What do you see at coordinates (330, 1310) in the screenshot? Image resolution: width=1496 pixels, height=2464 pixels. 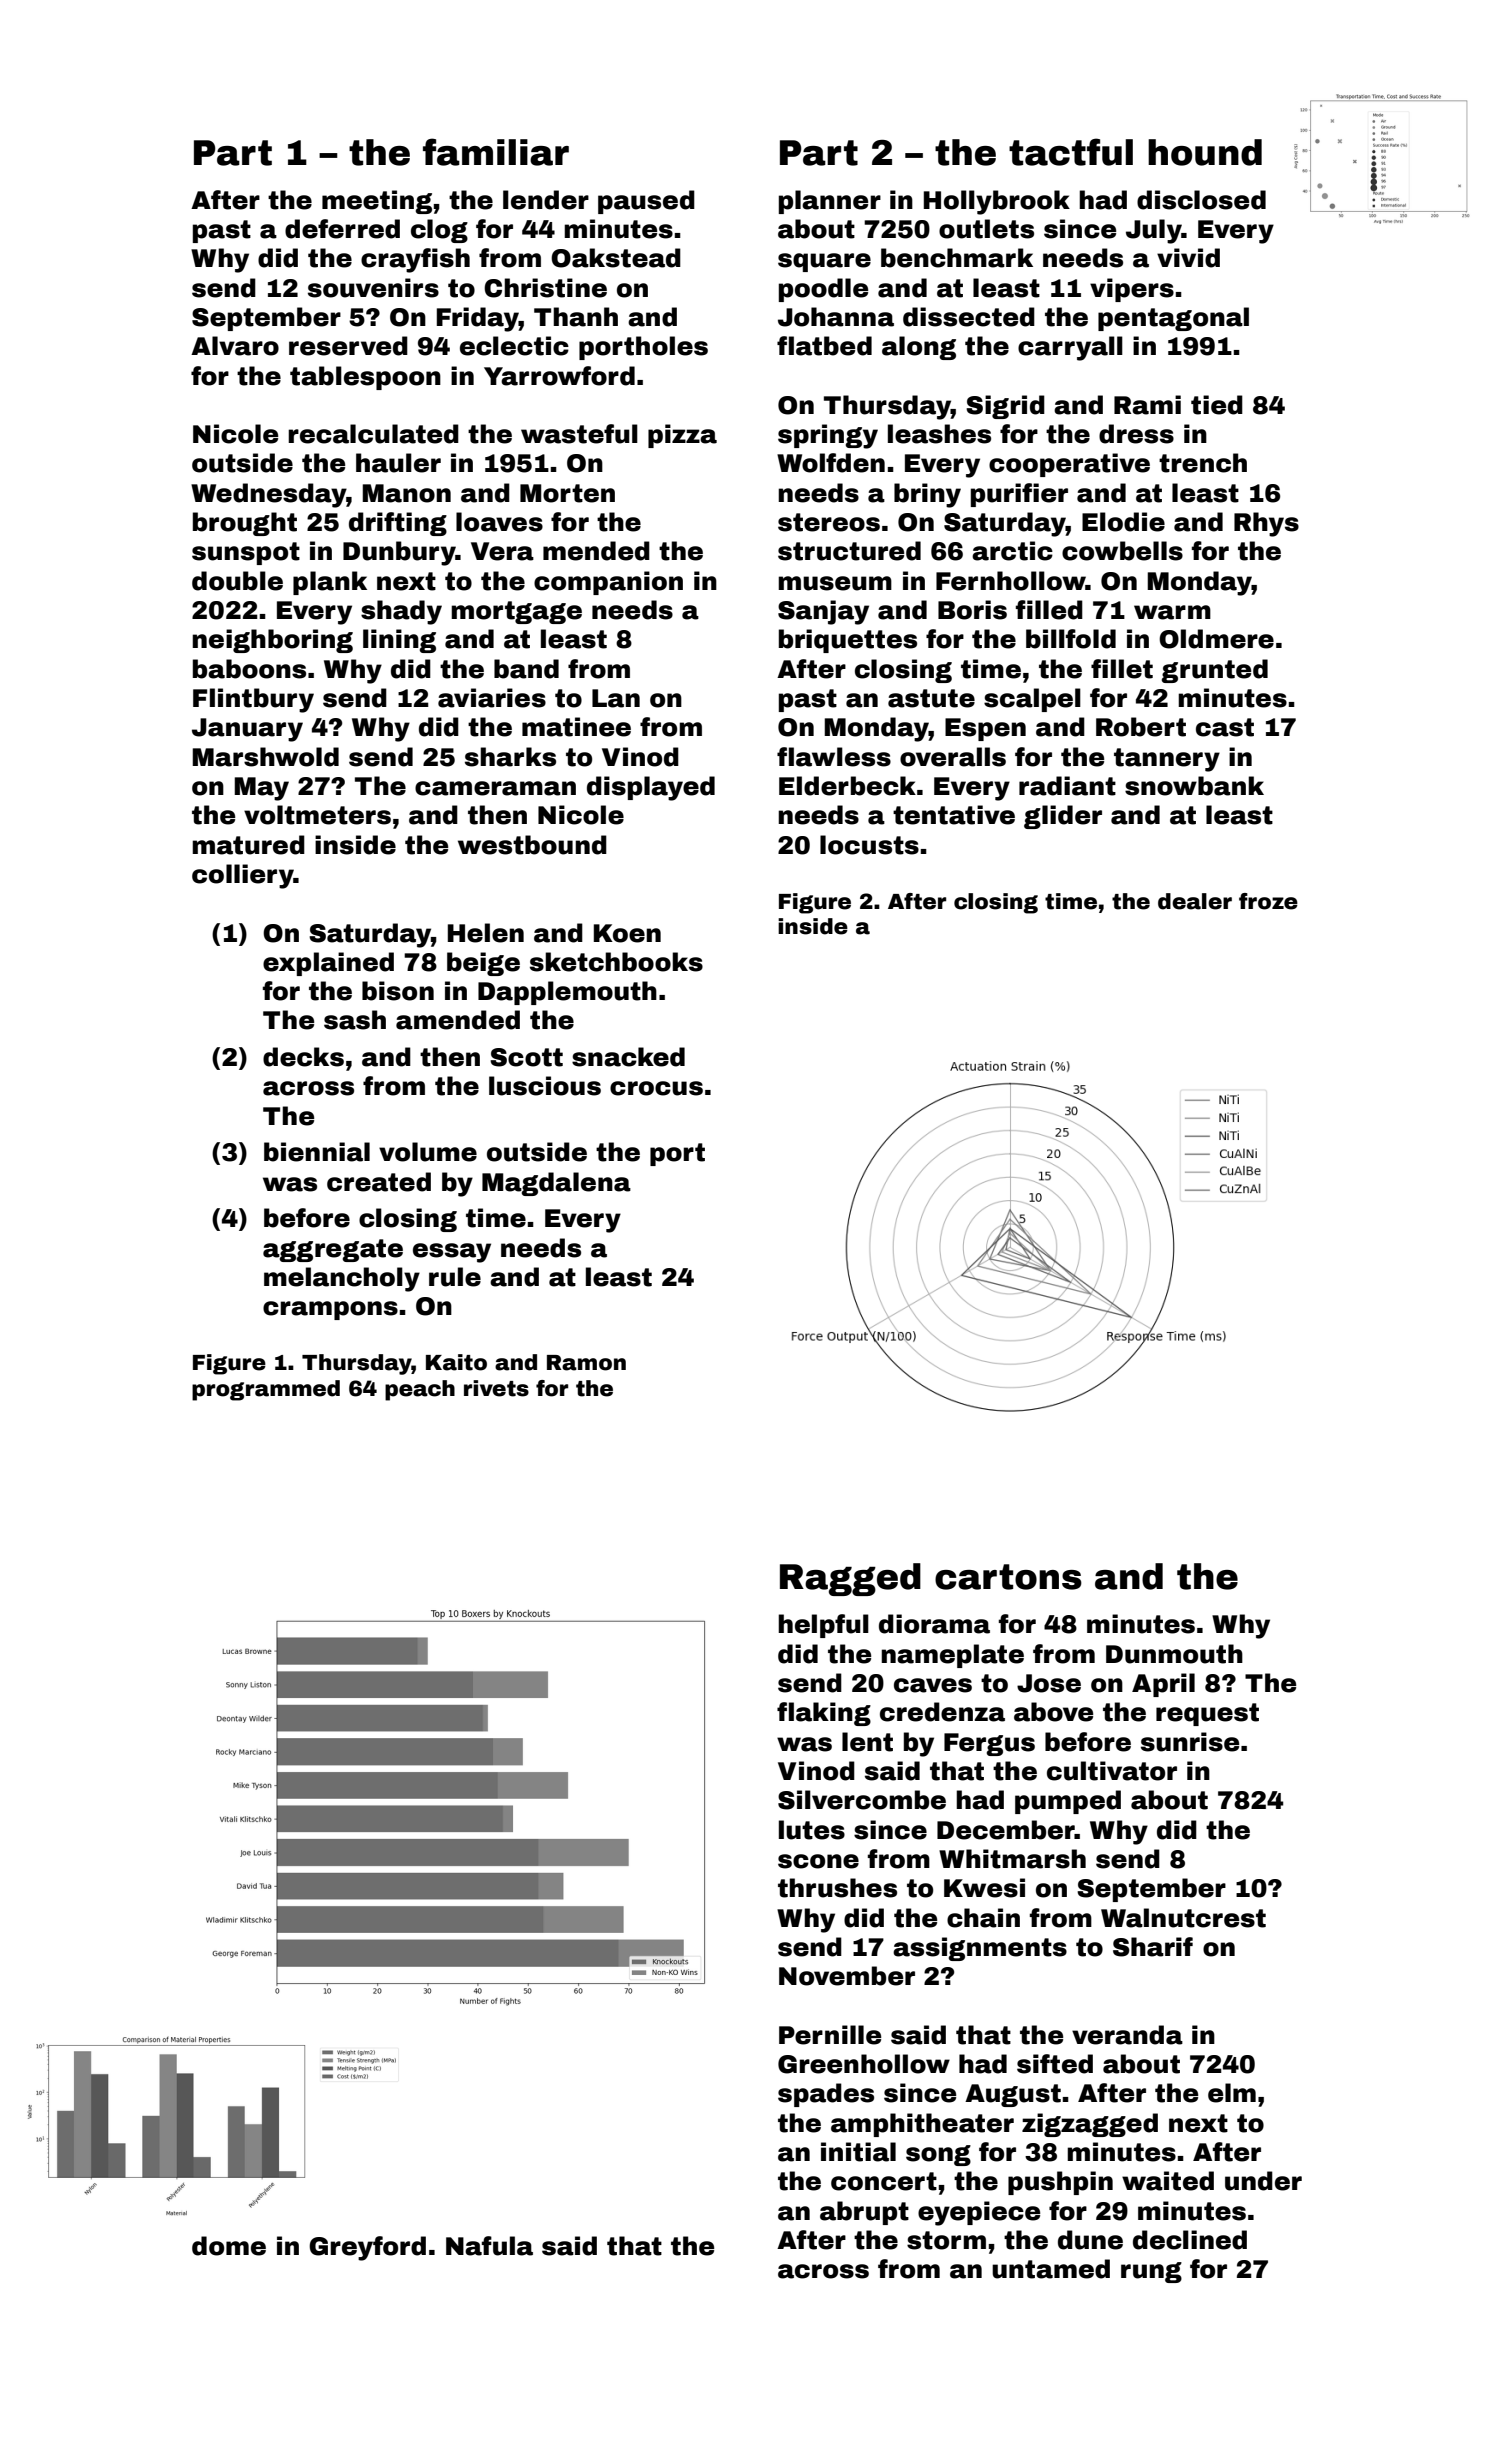 I see `crampons` at bounding box center [330, 1310].
